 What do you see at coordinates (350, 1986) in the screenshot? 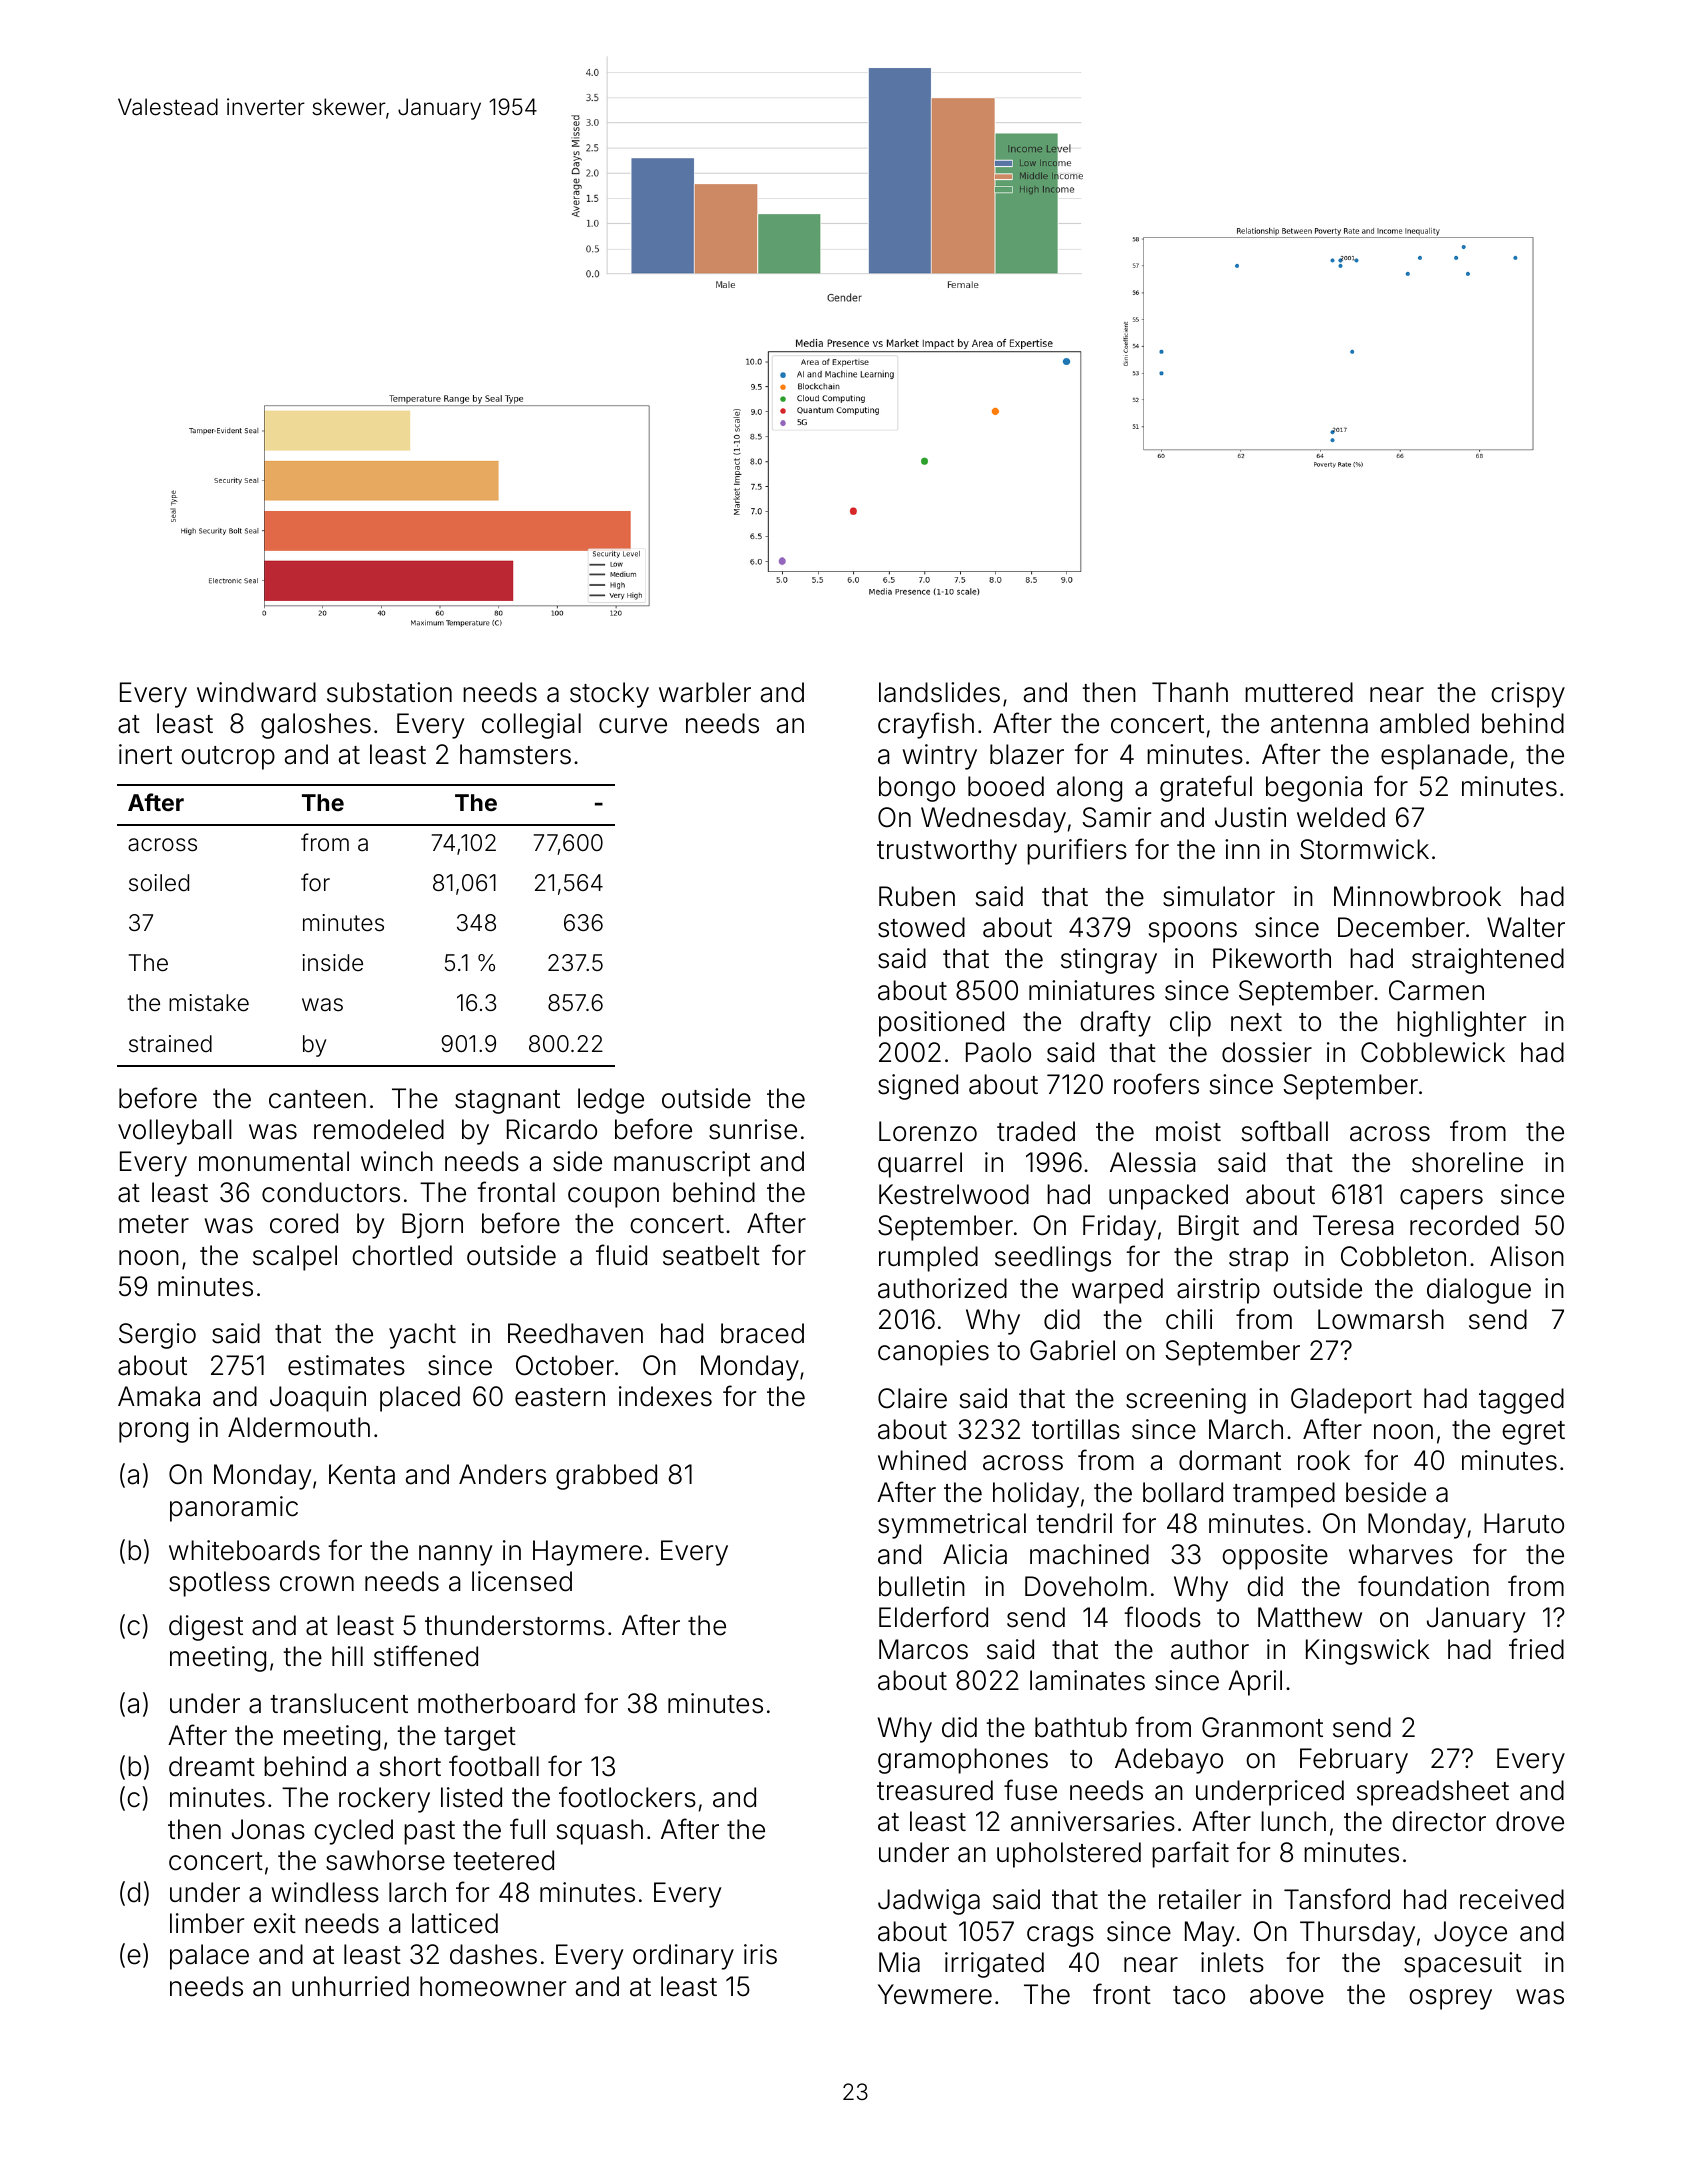
I see `unhurried` at bounding box center [350, 1986].
